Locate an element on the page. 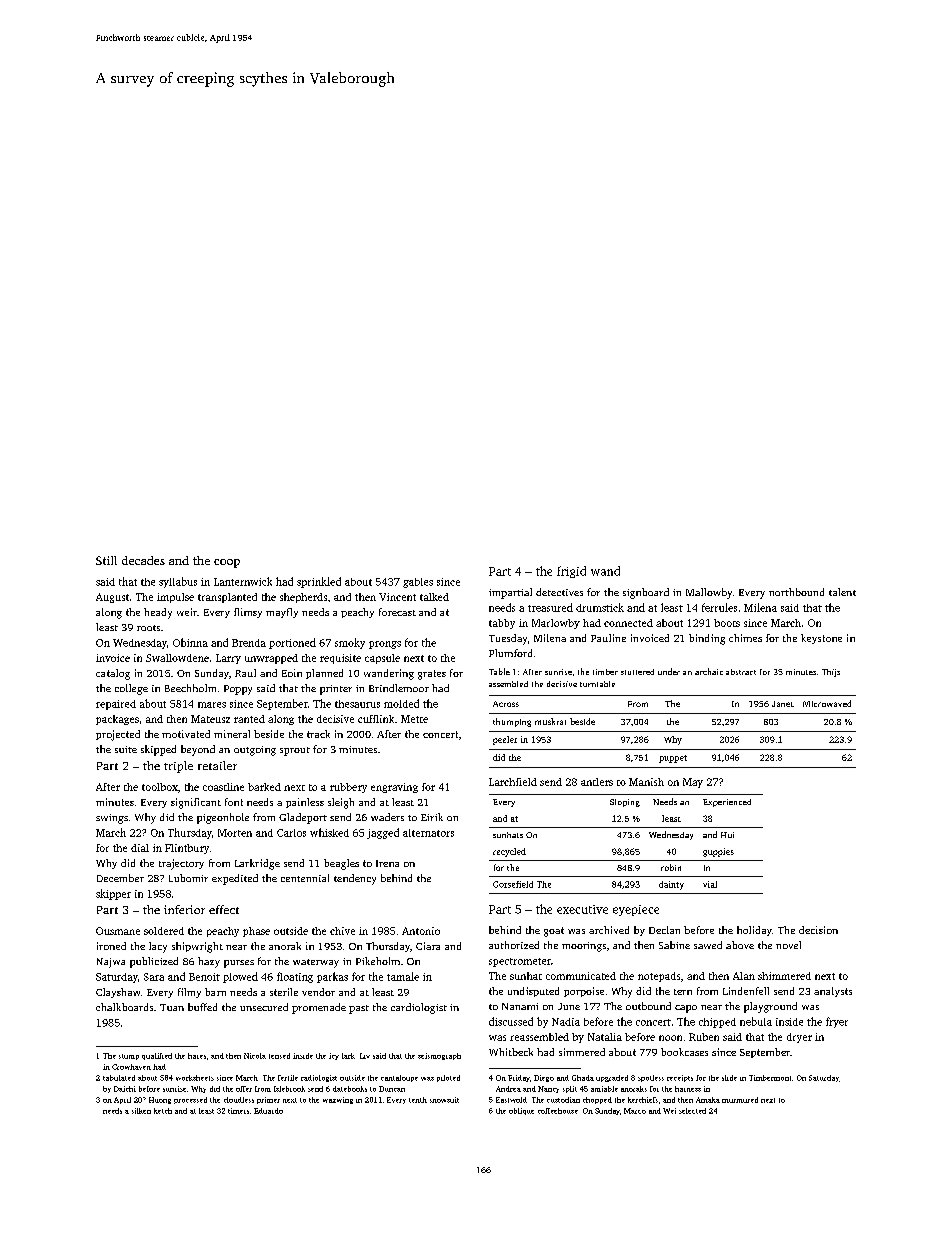 Image resolution: width=952 pixels, height=1233 pixels. Mallowby is located at coordinates (709, 593).
